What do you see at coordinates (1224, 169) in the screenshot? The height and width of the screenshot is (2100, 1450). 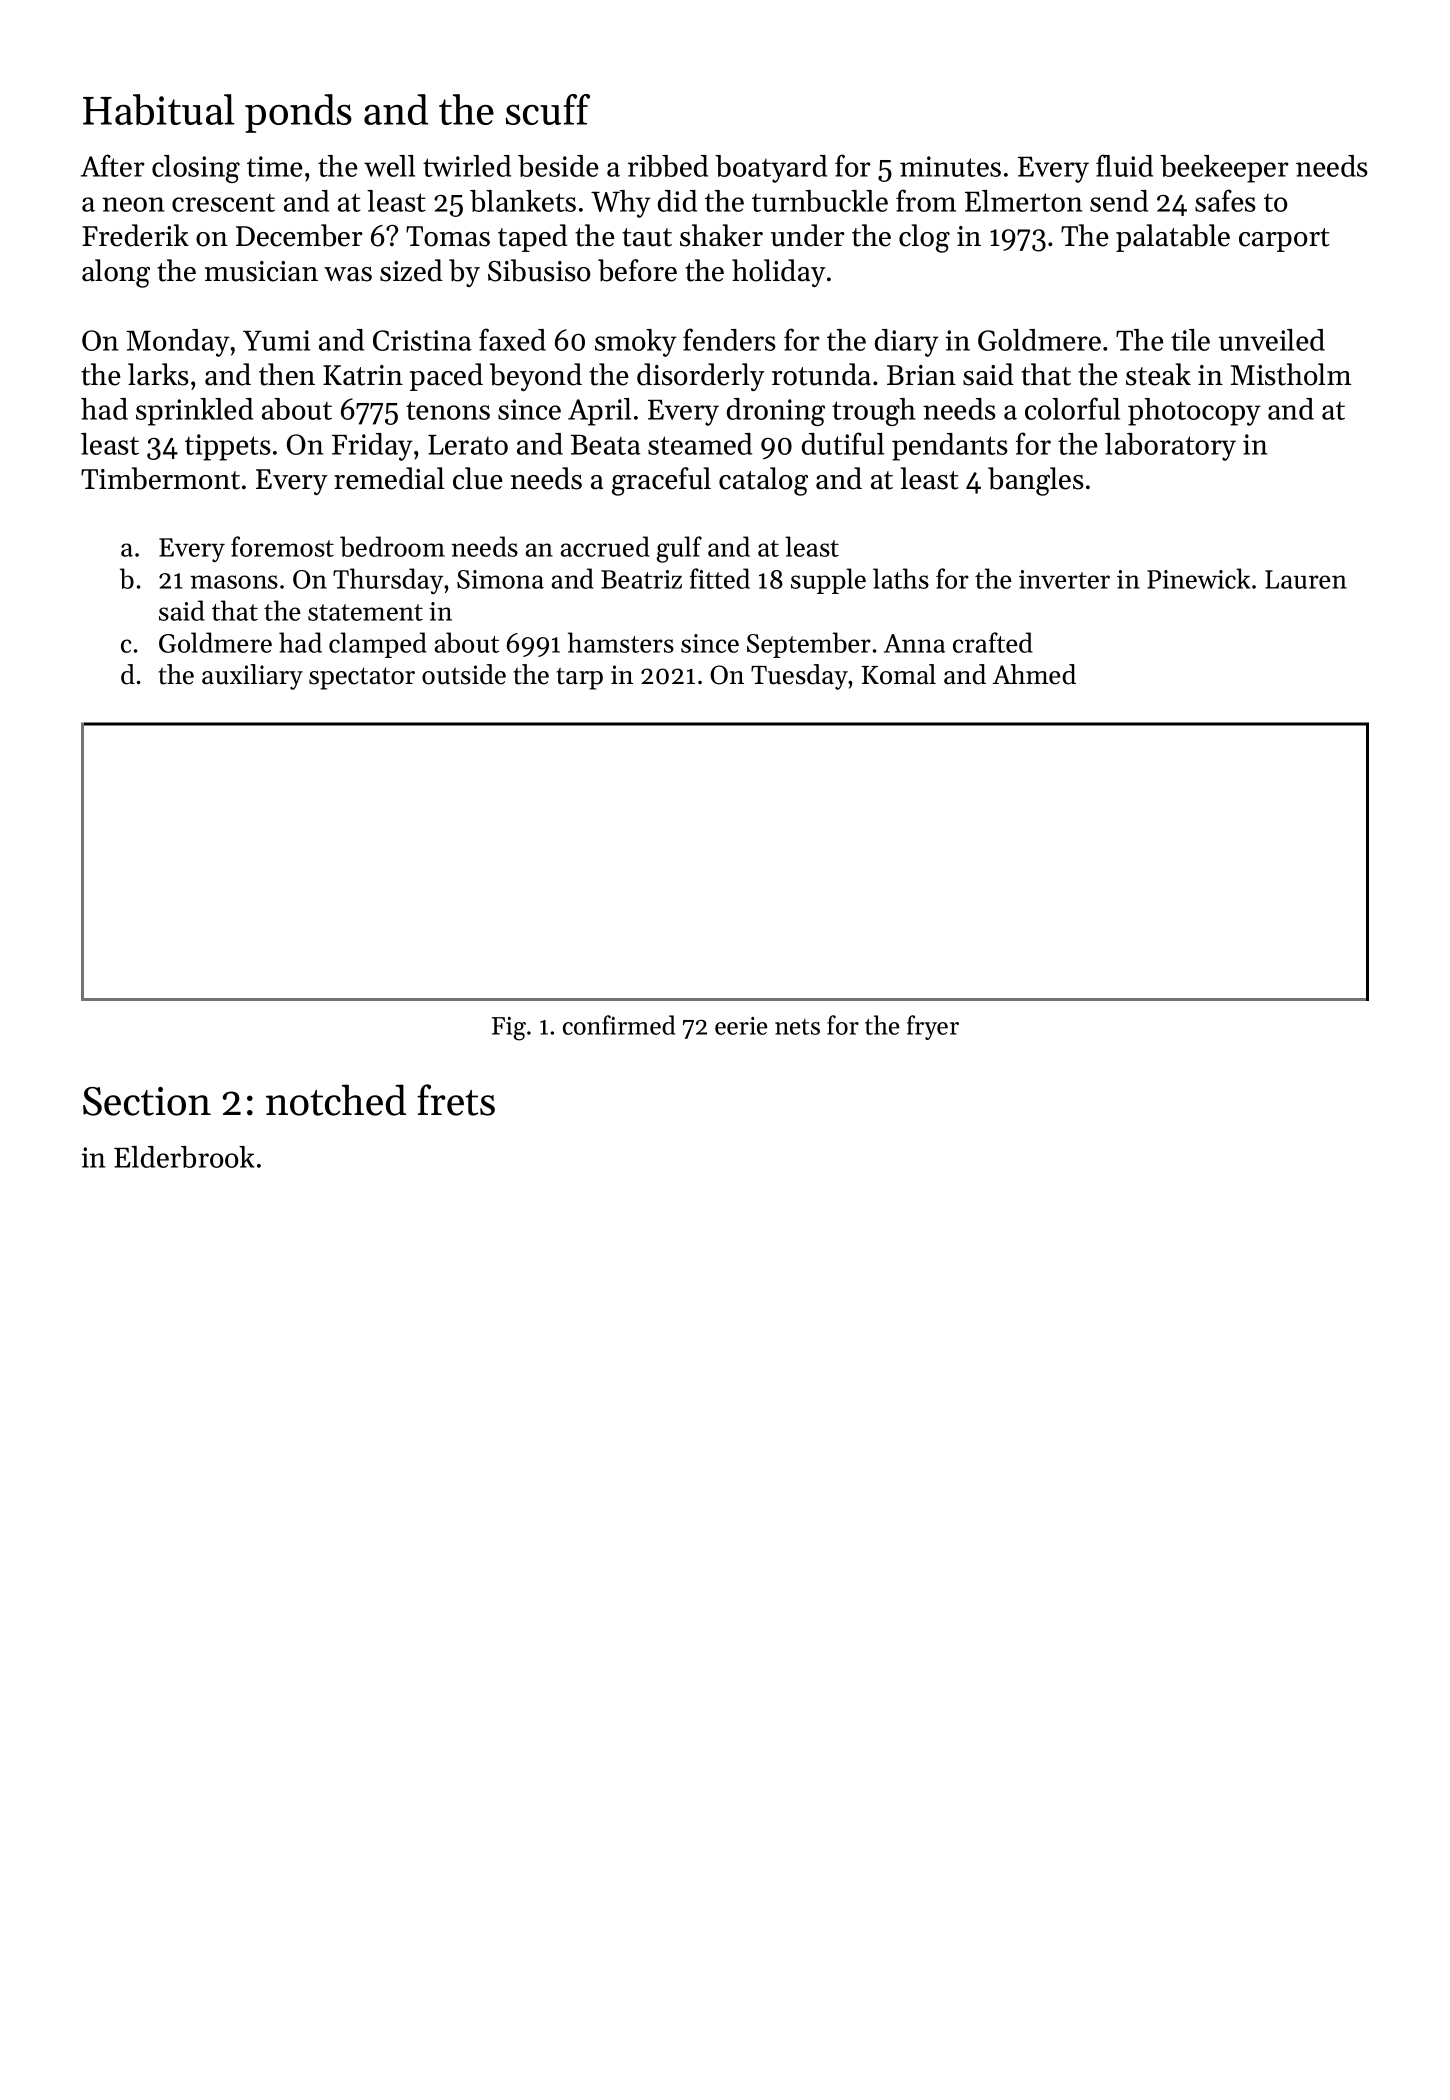 I see `beekeeper` at bounding box center [1224, 169].
